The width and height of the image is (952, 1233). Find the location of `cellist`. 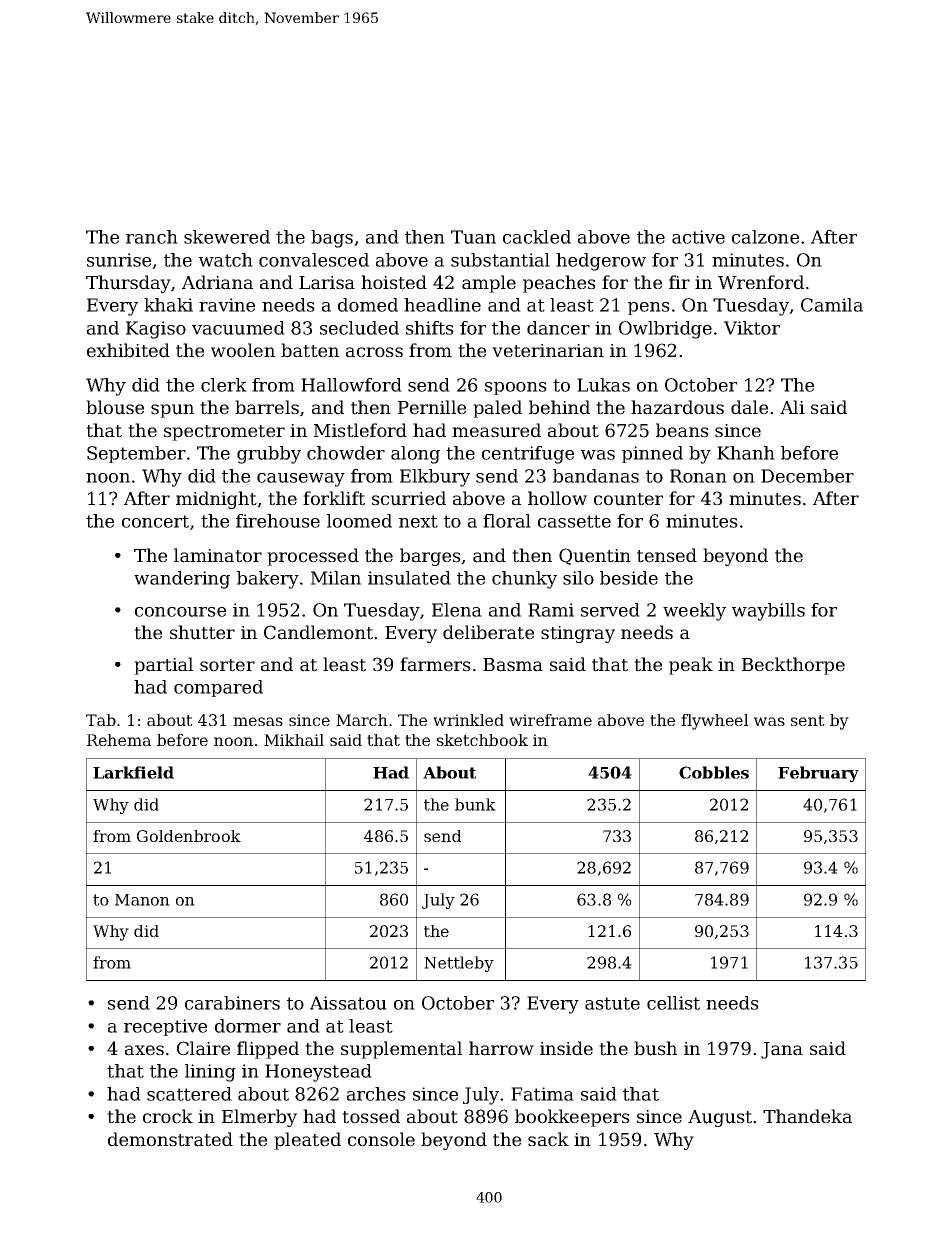

cellist is located at coordinates (673, 1003).
